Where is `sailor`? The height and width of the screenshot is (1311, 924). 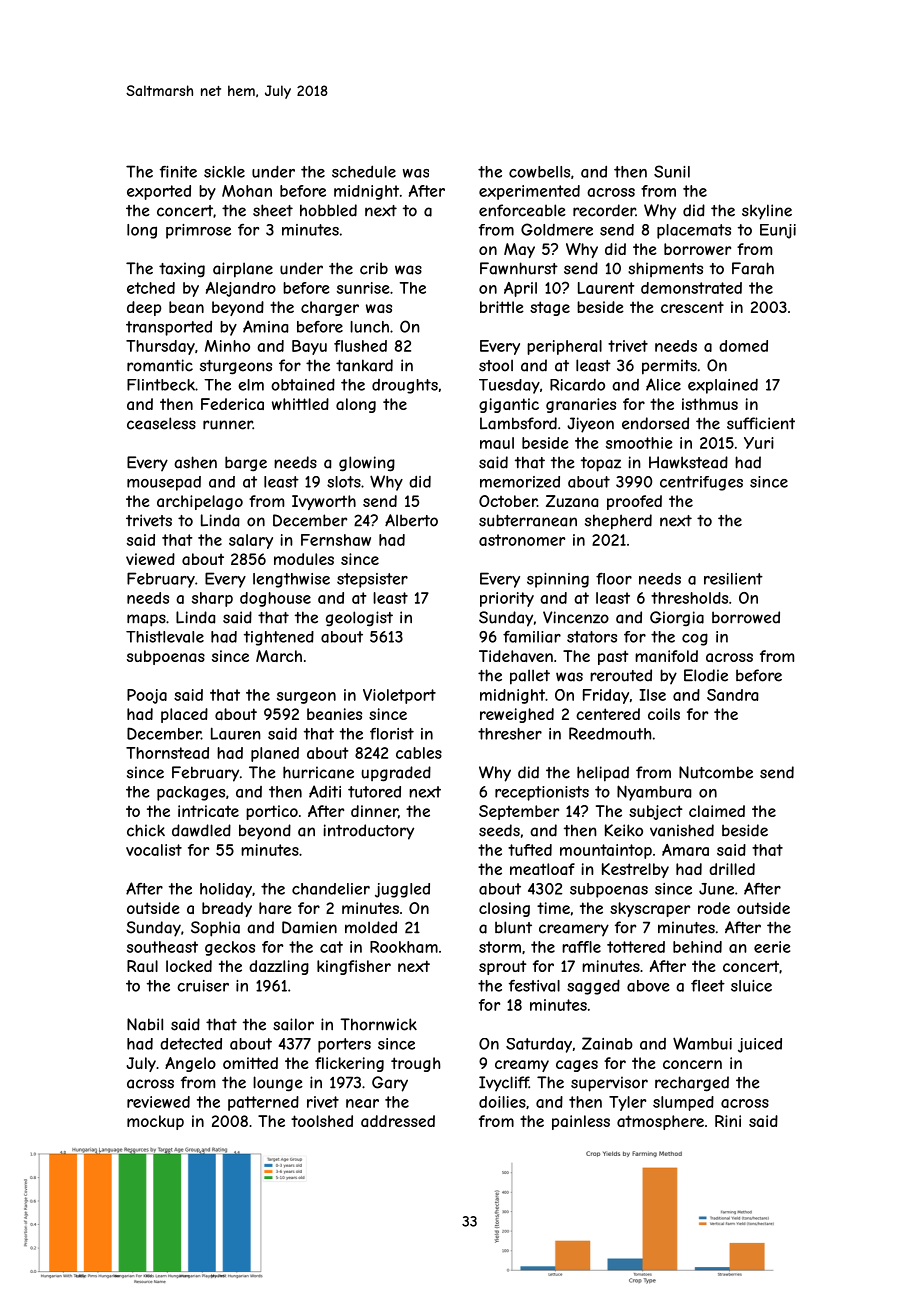 sailor is located at coordinates (293, 1024).
